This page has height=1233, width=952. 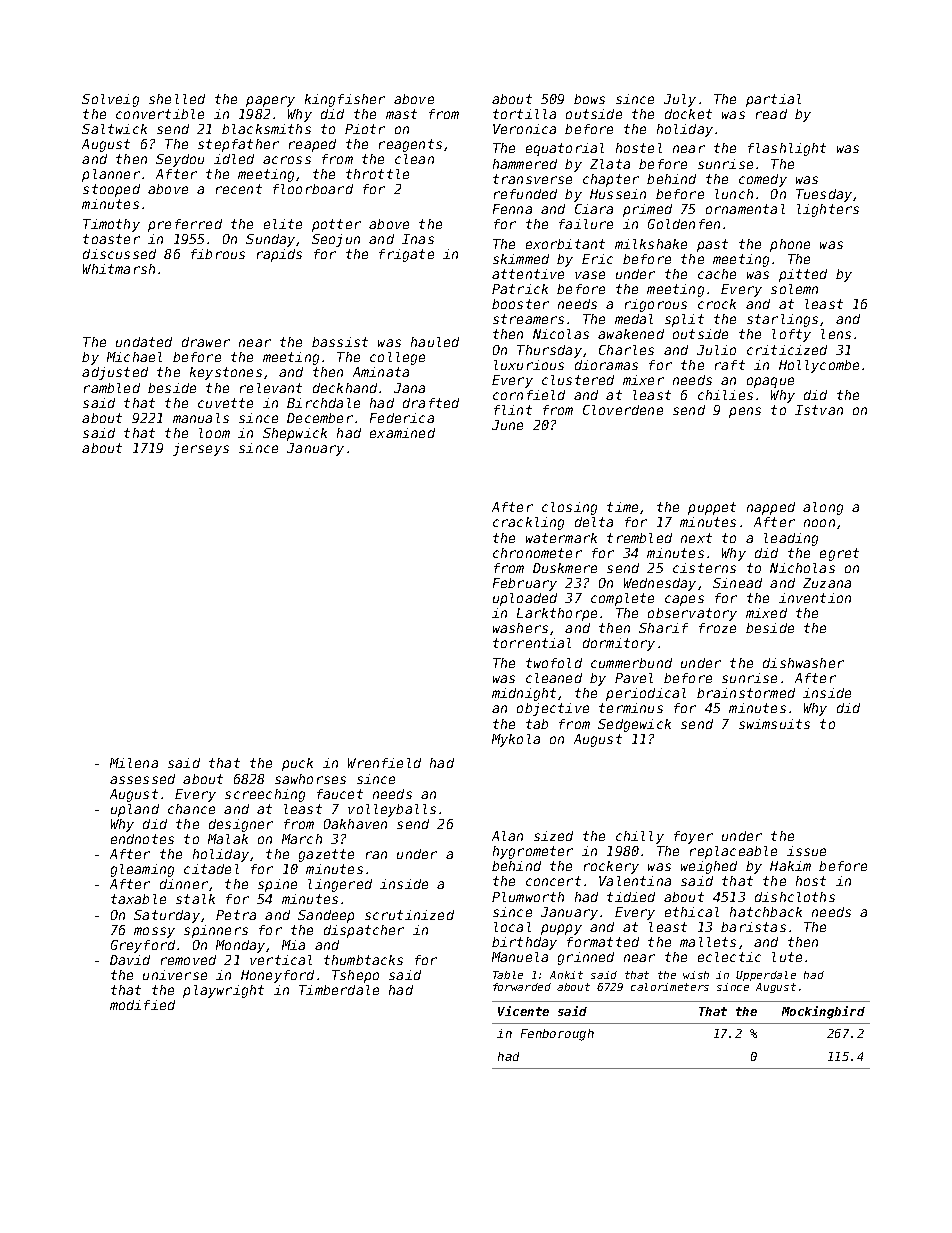 I want to click on ornamental, so click(x=745, y=209).
